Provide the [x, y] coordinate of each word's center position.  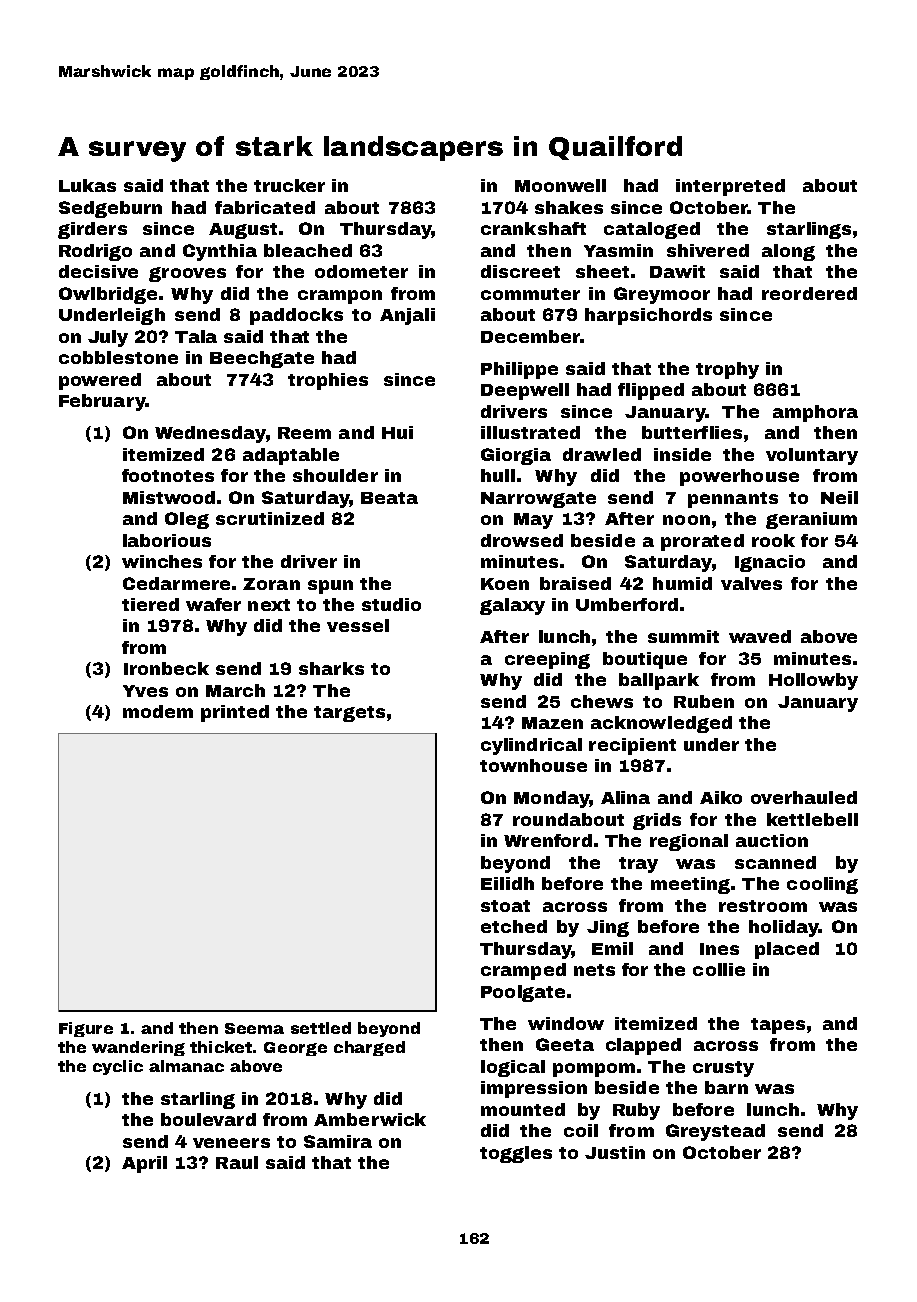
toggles [516, 1154]
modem [158, 711]
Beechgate [262, 359]
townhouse [533, 765]
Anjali [407, 316]
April [144, 1164]
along [788, 252]
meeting [690, 885]
